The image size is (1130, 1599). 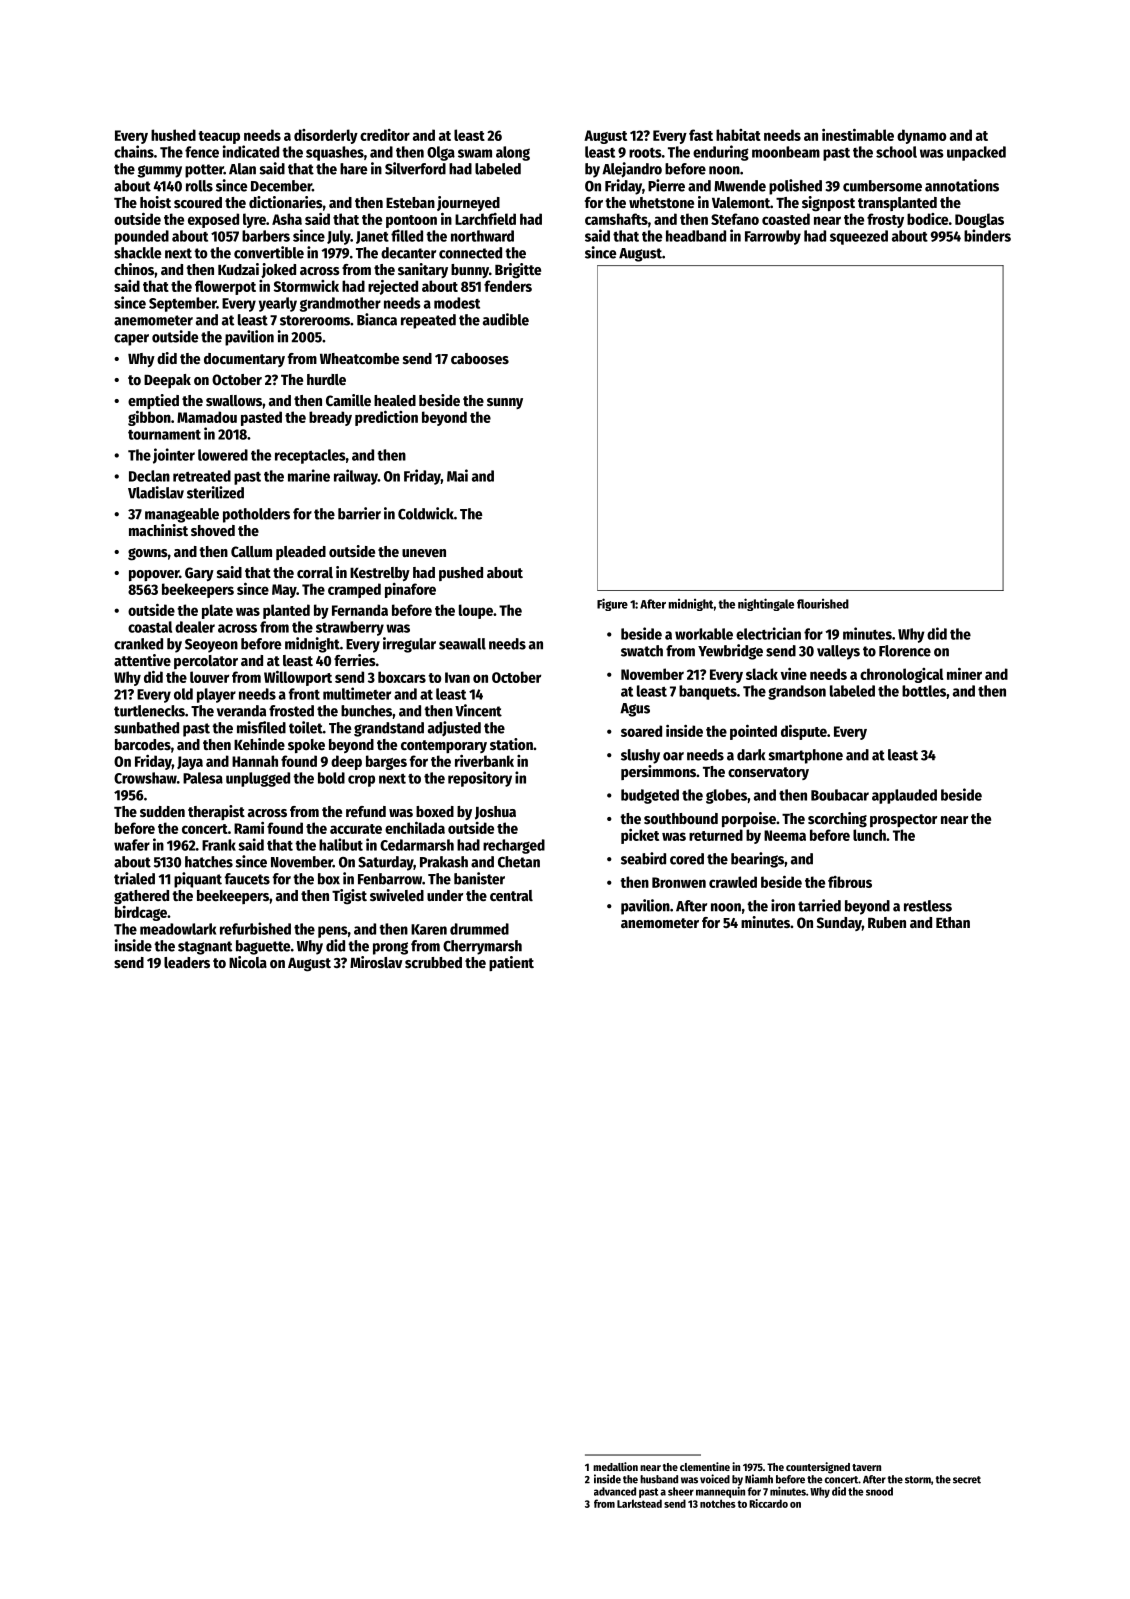 I want to click on recharged, so click(x=514, y=846).
